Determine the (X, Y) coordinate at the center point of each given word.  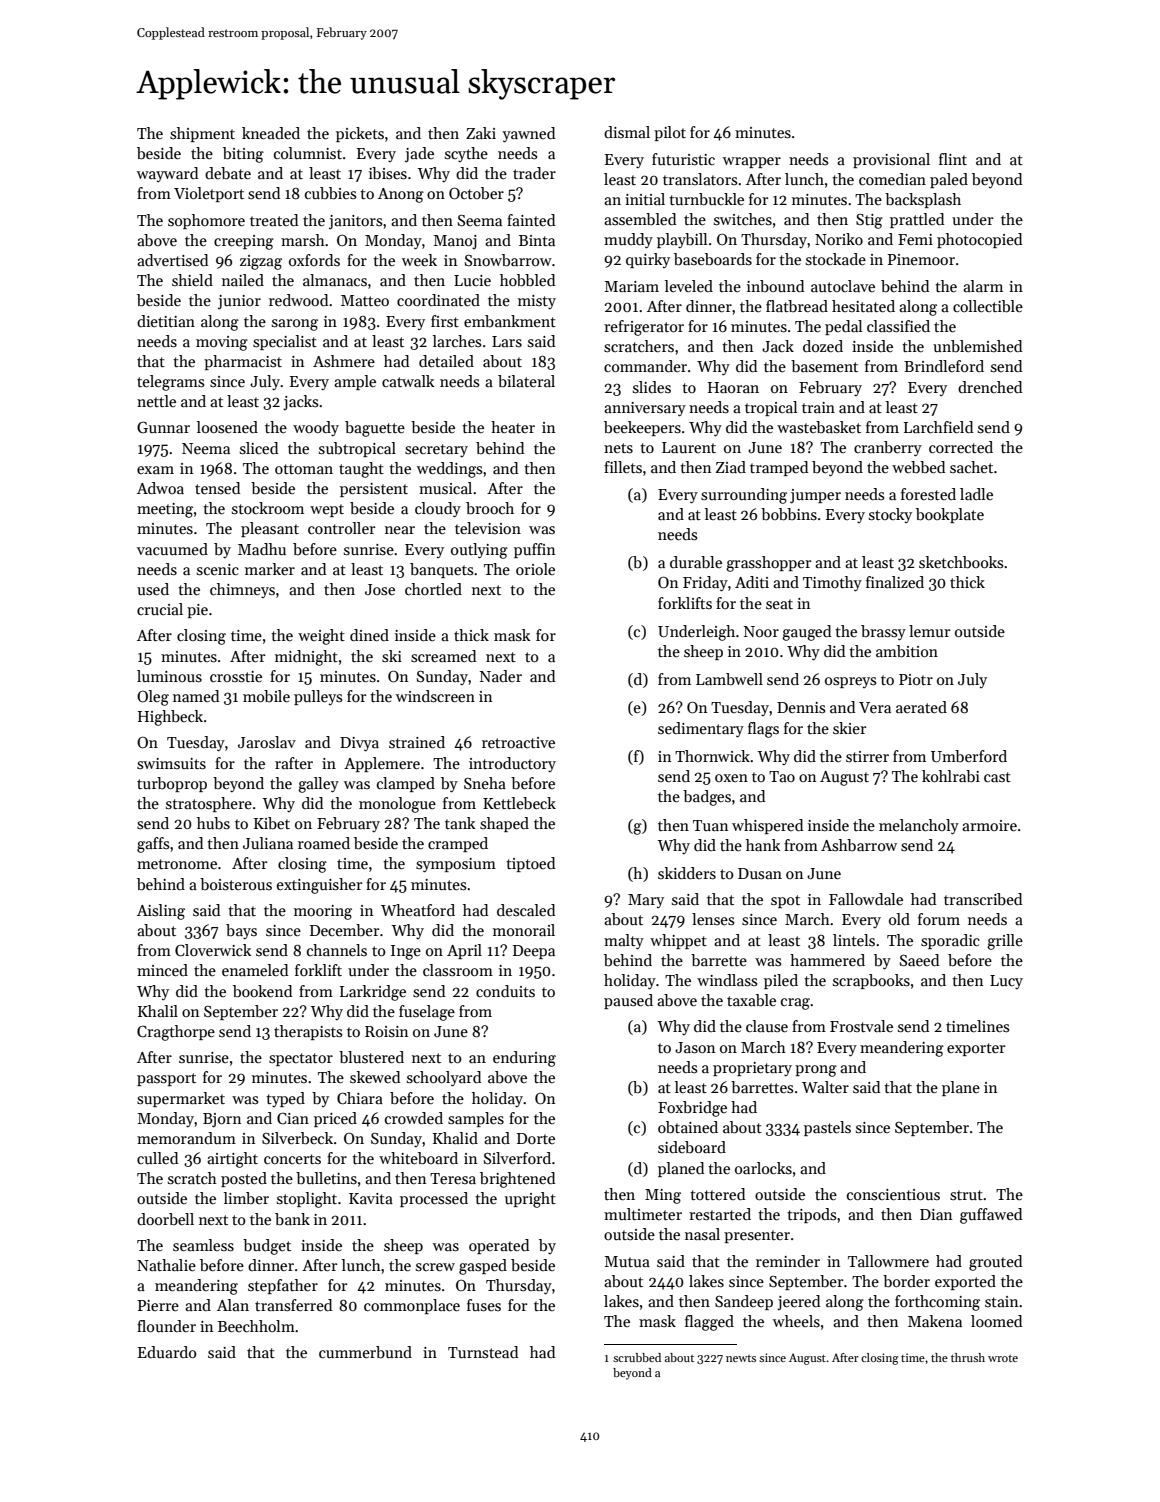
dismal (627, 132)
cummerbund (365, 1352)
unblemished (977, 346)
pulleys (318, 697)
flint (953, 159)
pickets (360, 134)
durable (696, 562)
